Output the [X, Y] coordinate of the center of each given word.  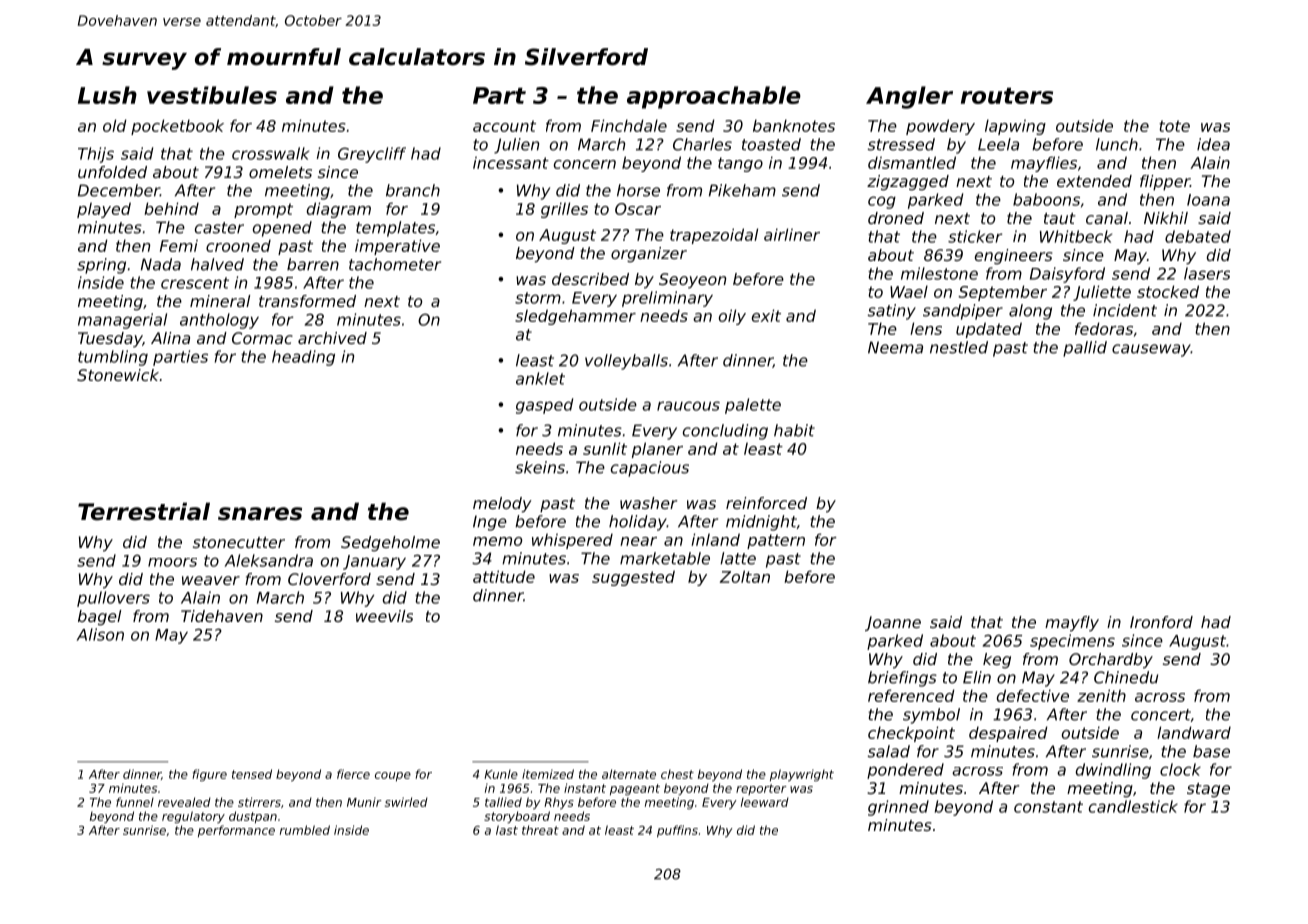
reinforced [766, 503]
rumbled [305, 830]
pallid [1085, 349]
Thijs [96, 155]
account [504, 126]
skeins [540, 467]
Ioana [1208, 200]
